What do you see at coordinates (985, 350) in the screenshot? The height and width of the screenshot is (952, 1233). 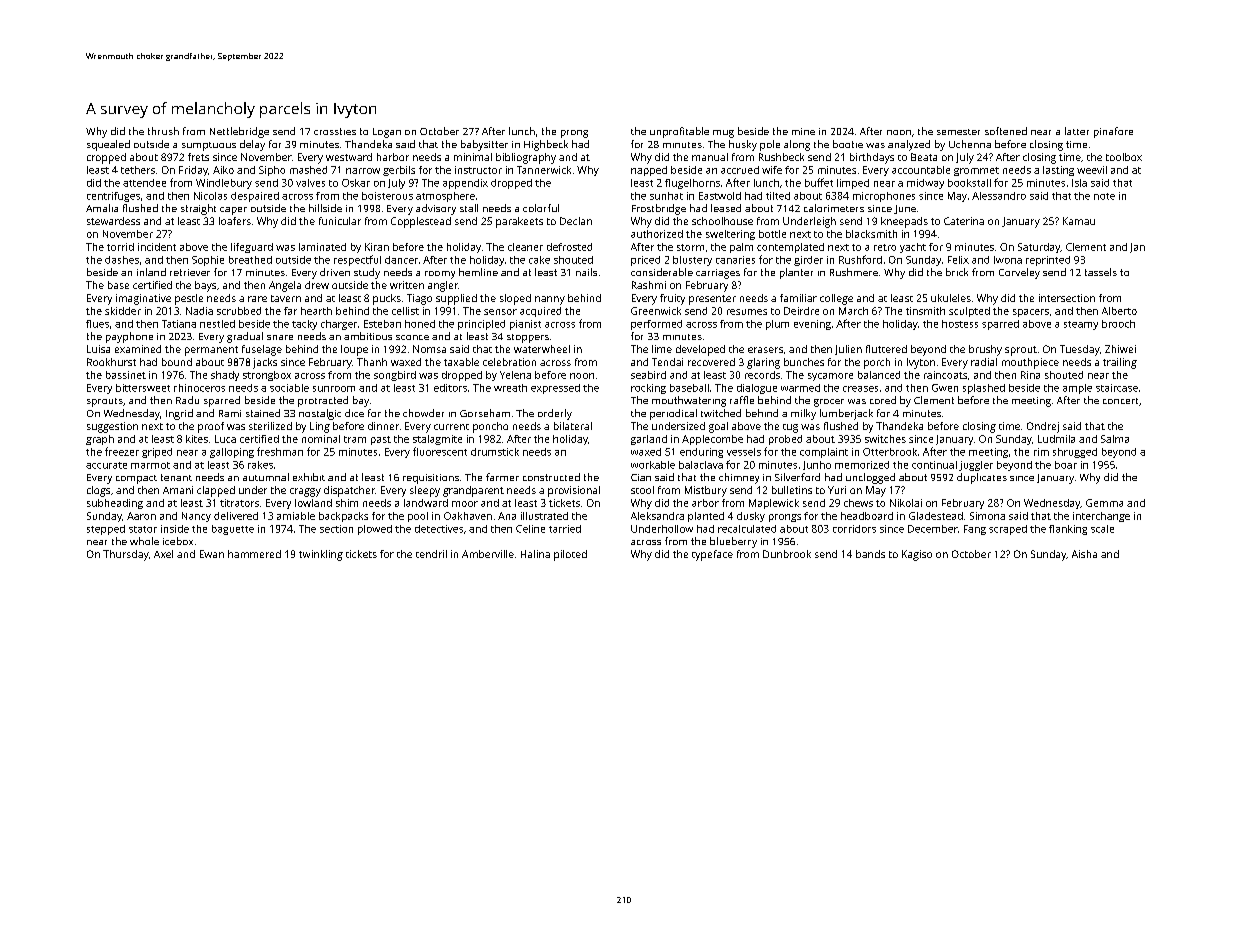 I see `brushy` at bounding box center [985, 350].
